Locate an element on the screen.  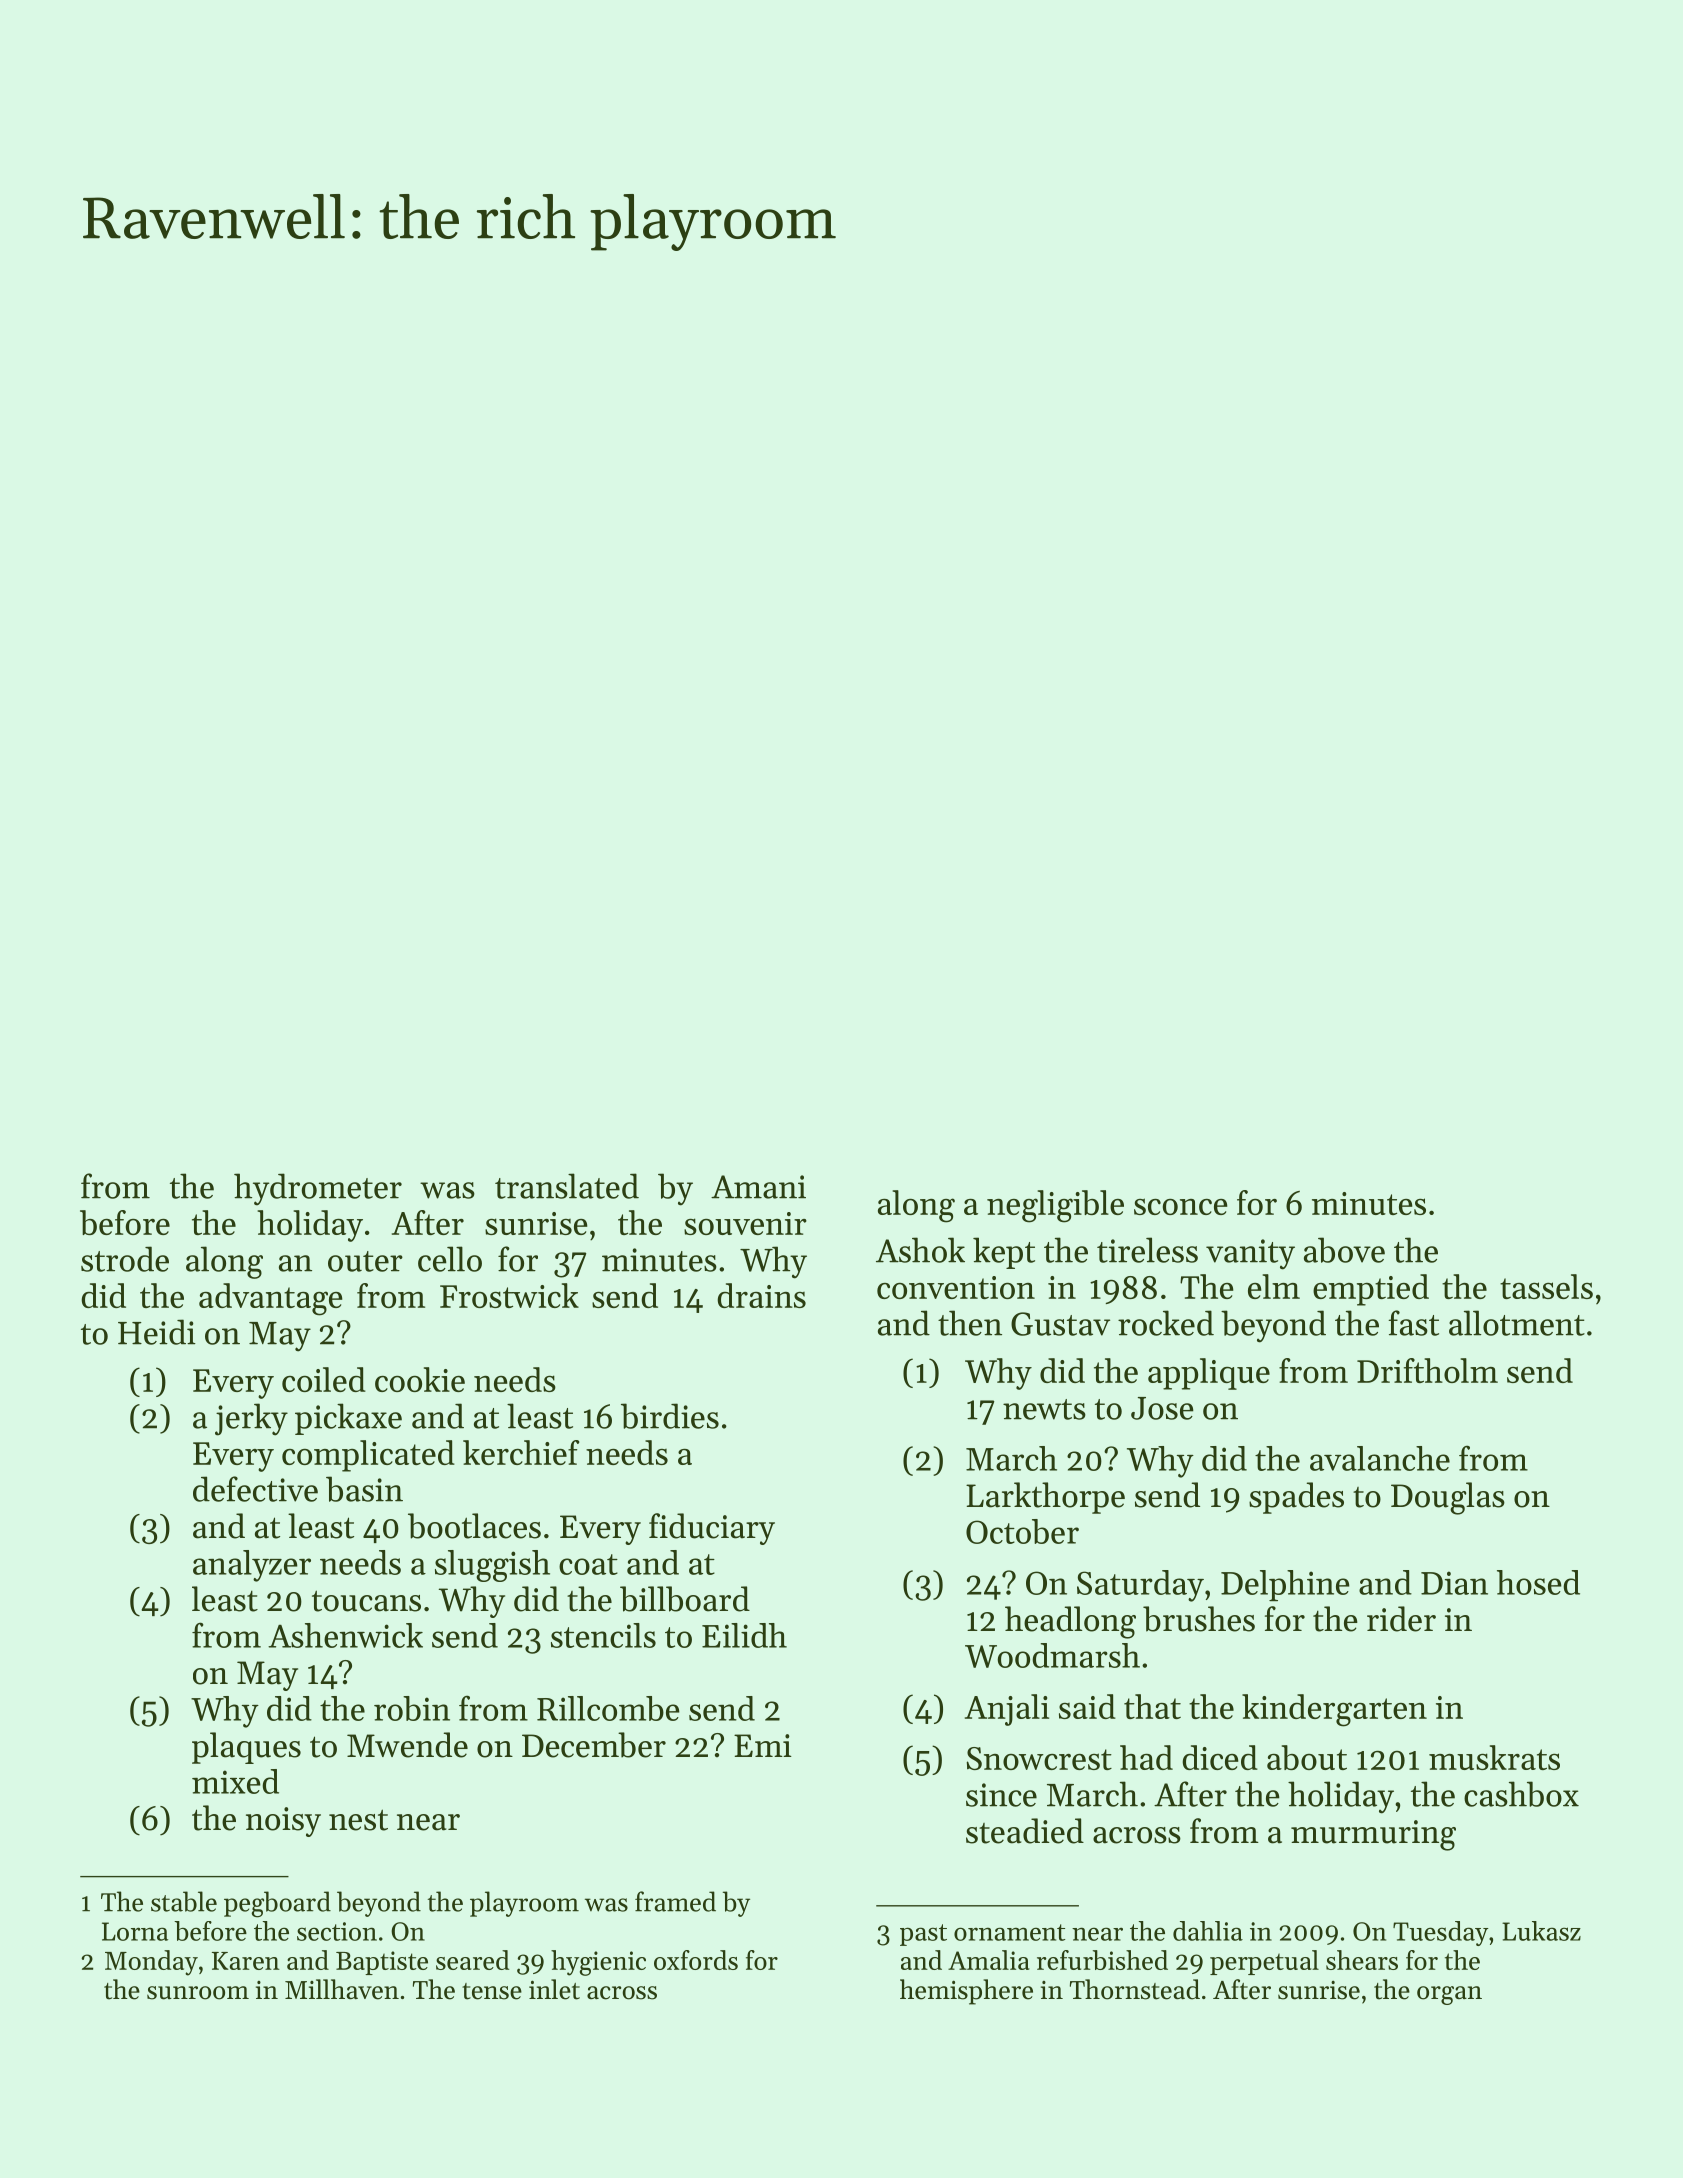
robin is located at coordinates (412, 1708).
